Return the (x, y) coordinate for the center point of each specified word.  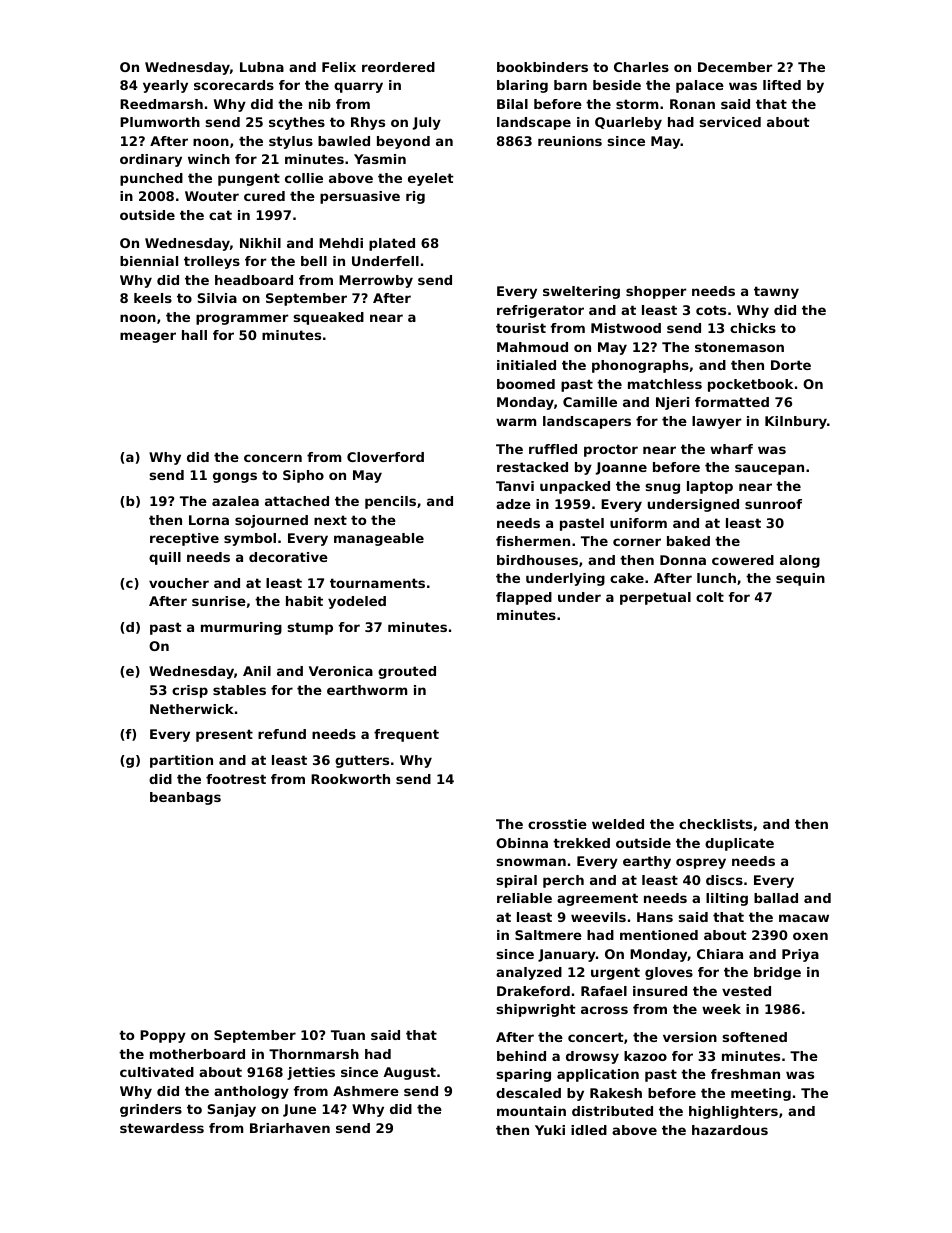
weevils (598, 917)
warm (516, 422)
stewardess (162, 1128)
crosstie (557, 824)
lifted (782, 85)
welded (618, 824)
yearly (165, 86)
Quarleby (628, 123)
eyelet (431, 179)
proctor (611, 450)
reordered (398, 67)
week (721, 1009)
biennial (149, 261)
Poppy (163, 1036)
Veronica (341, 671)
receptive (184, 539)
